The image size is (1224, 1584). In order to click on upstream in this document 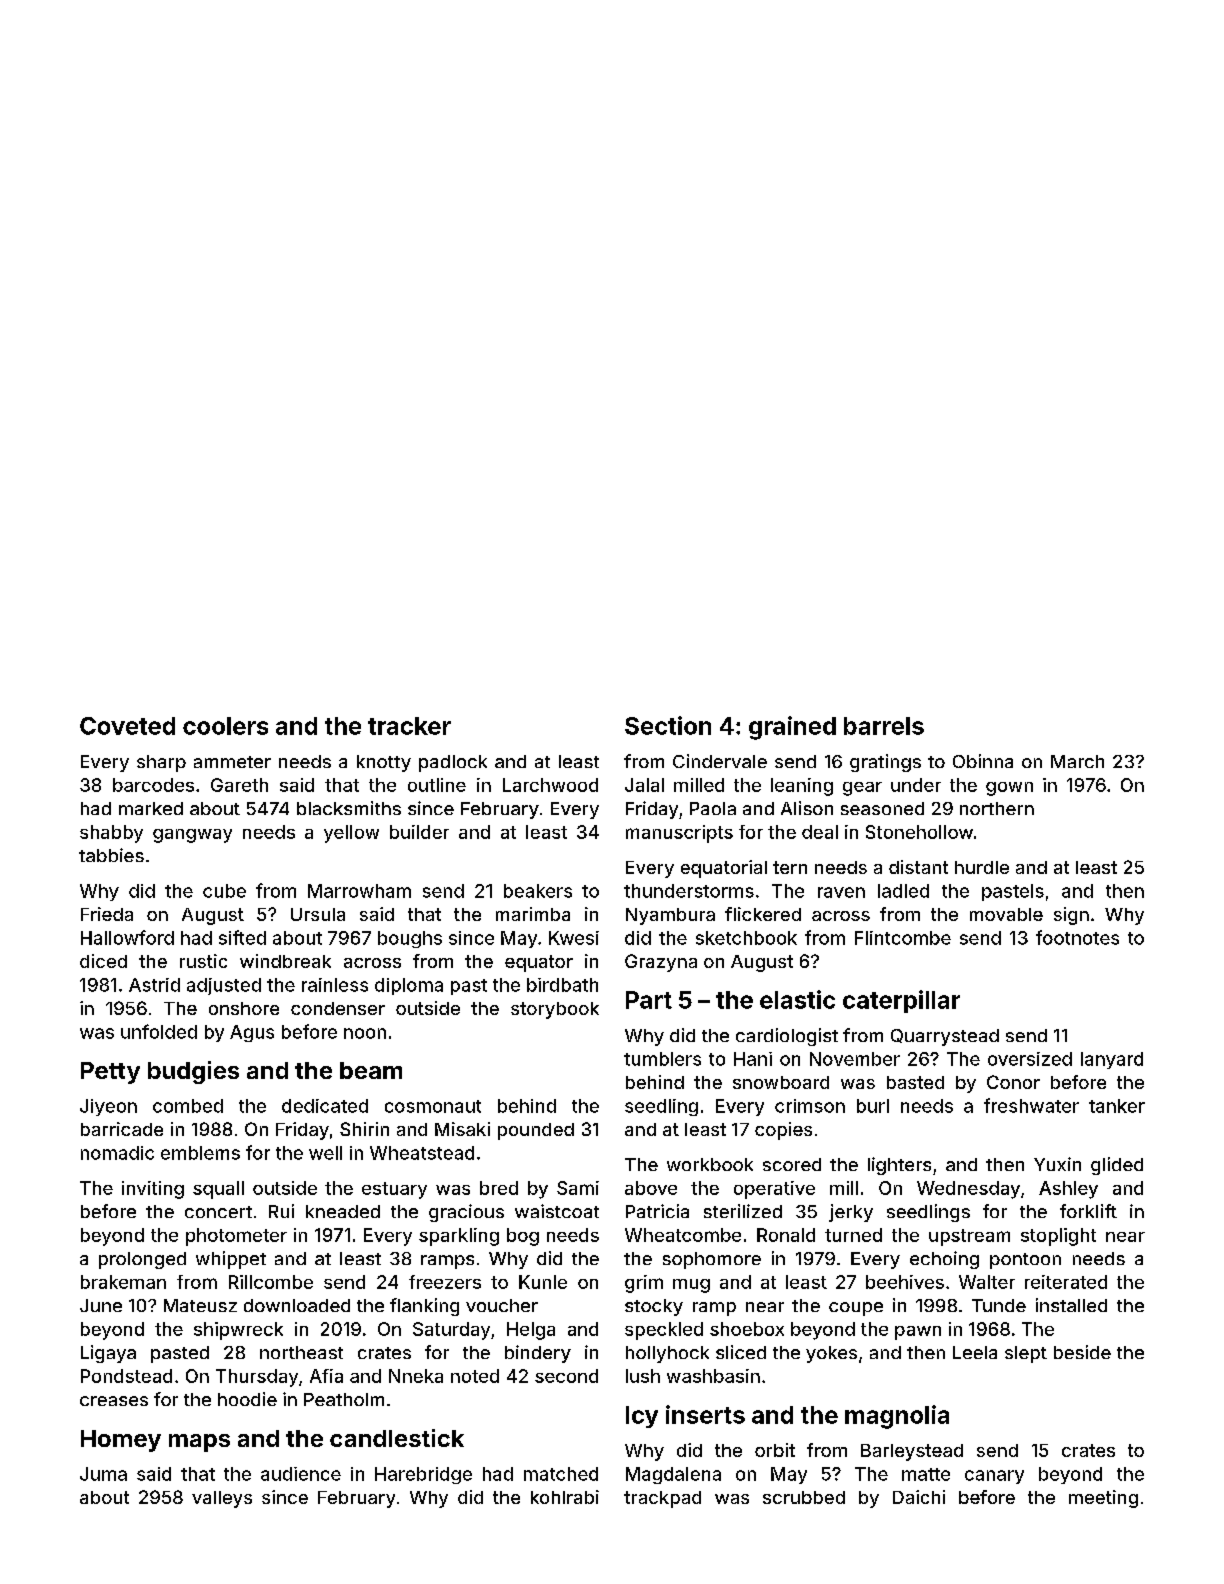, I will do `click(969, 1237)`.
